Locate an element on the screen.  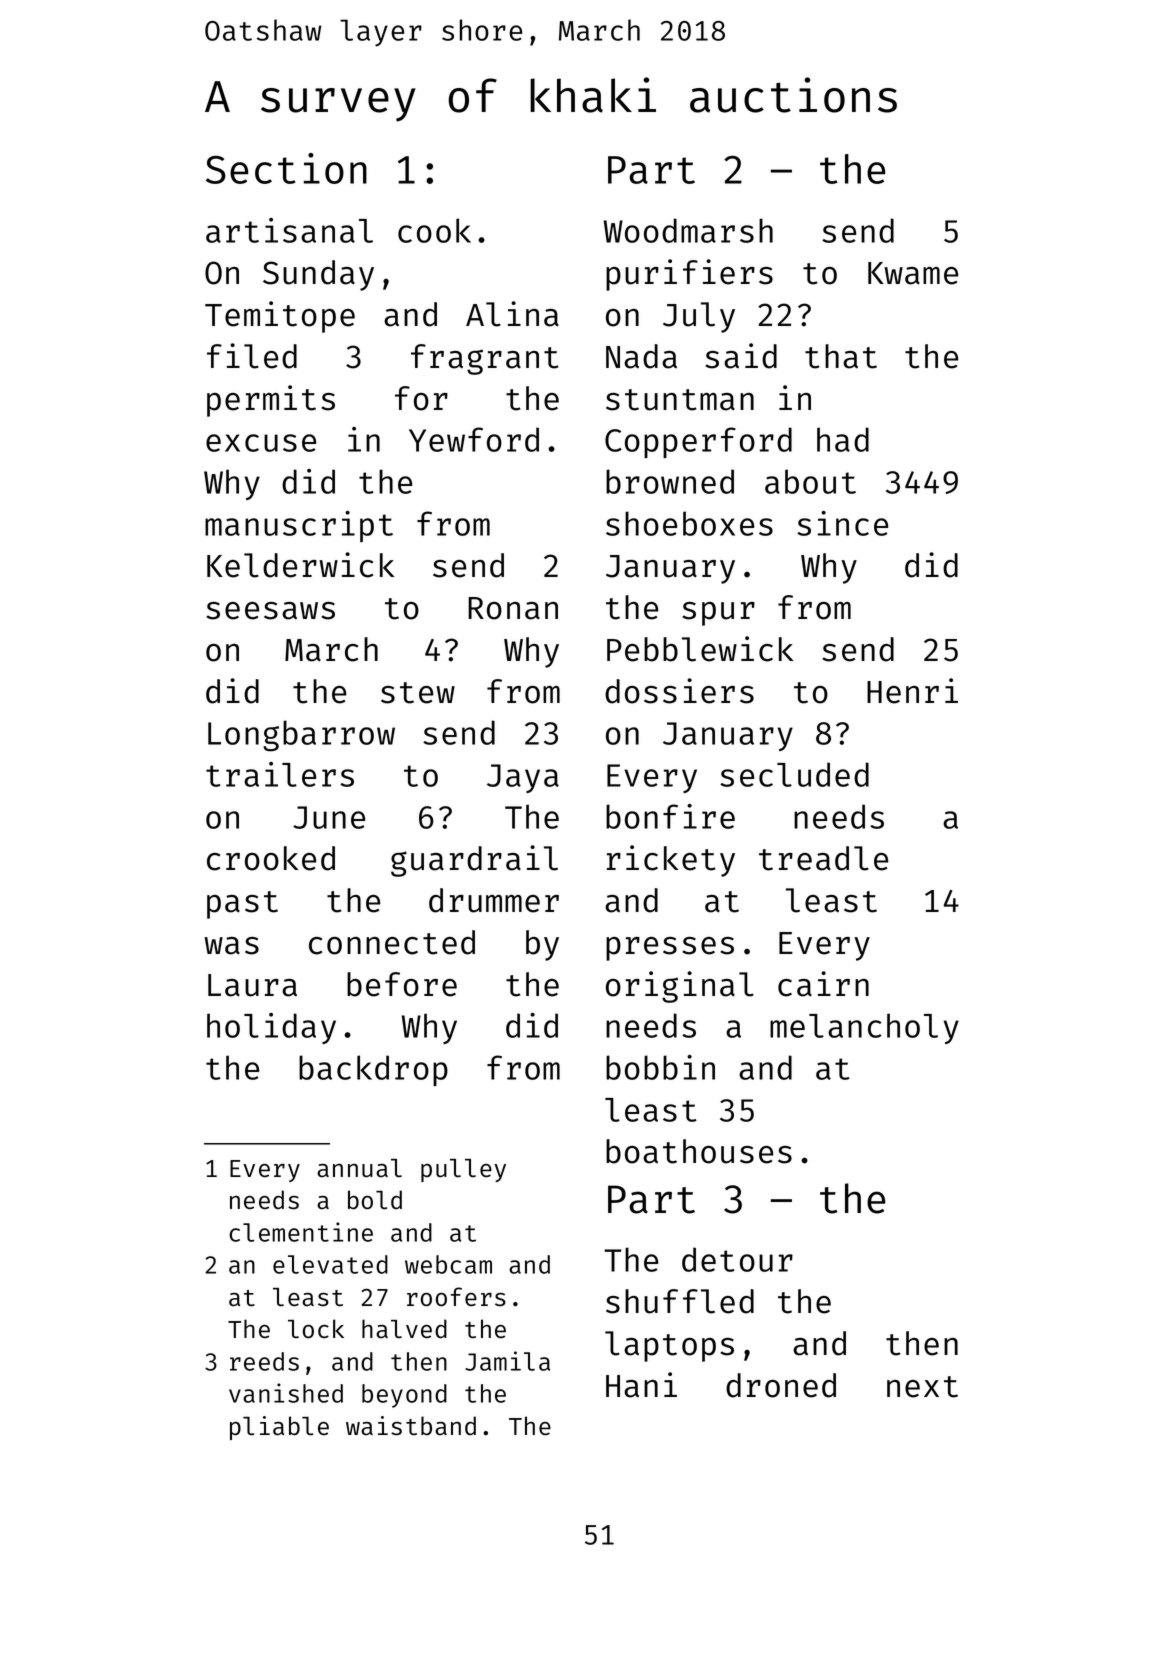
lock is located at coordinates (316, 1329).
